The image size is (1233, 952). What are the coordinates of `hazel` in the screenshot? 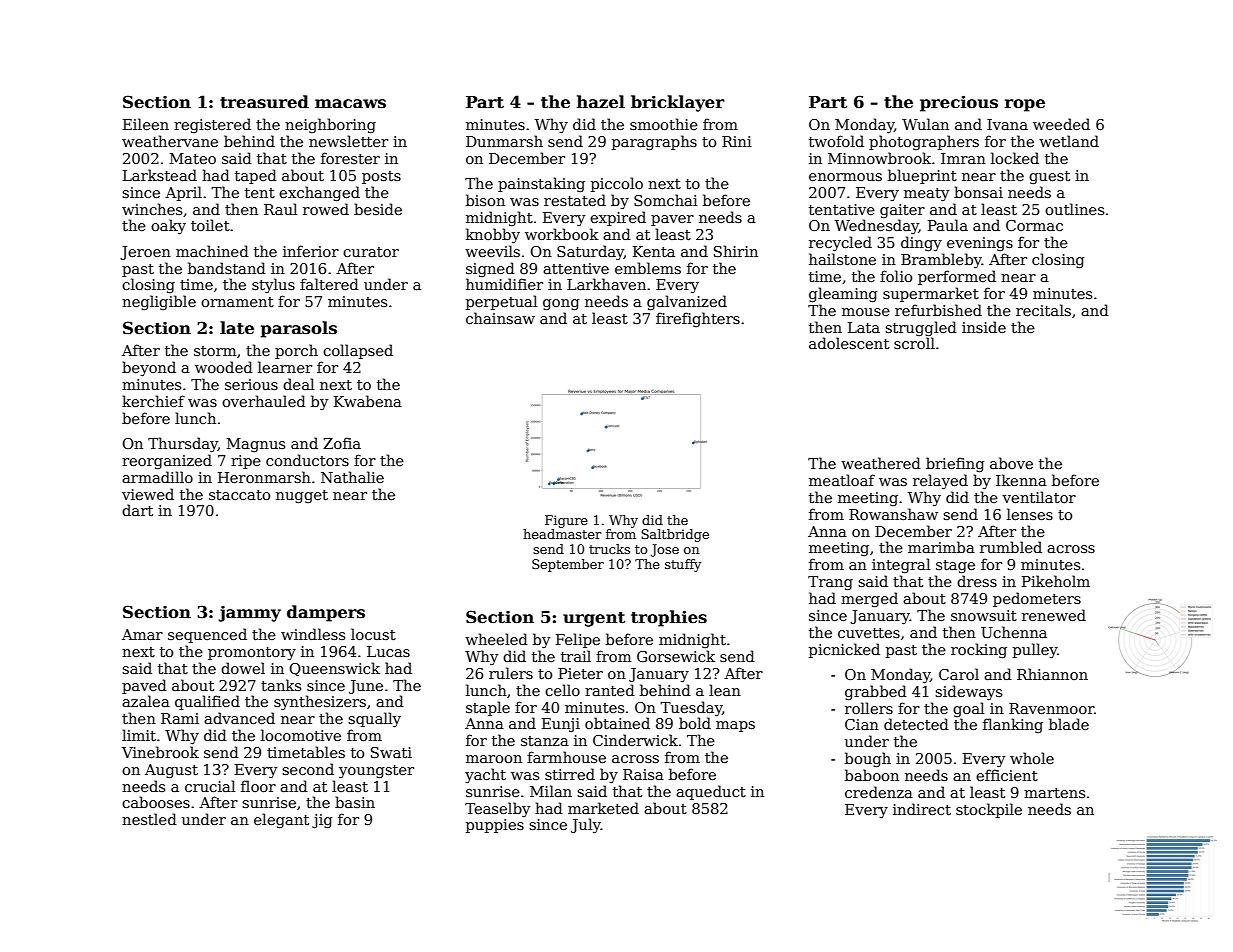 It's located at (601, 102).
